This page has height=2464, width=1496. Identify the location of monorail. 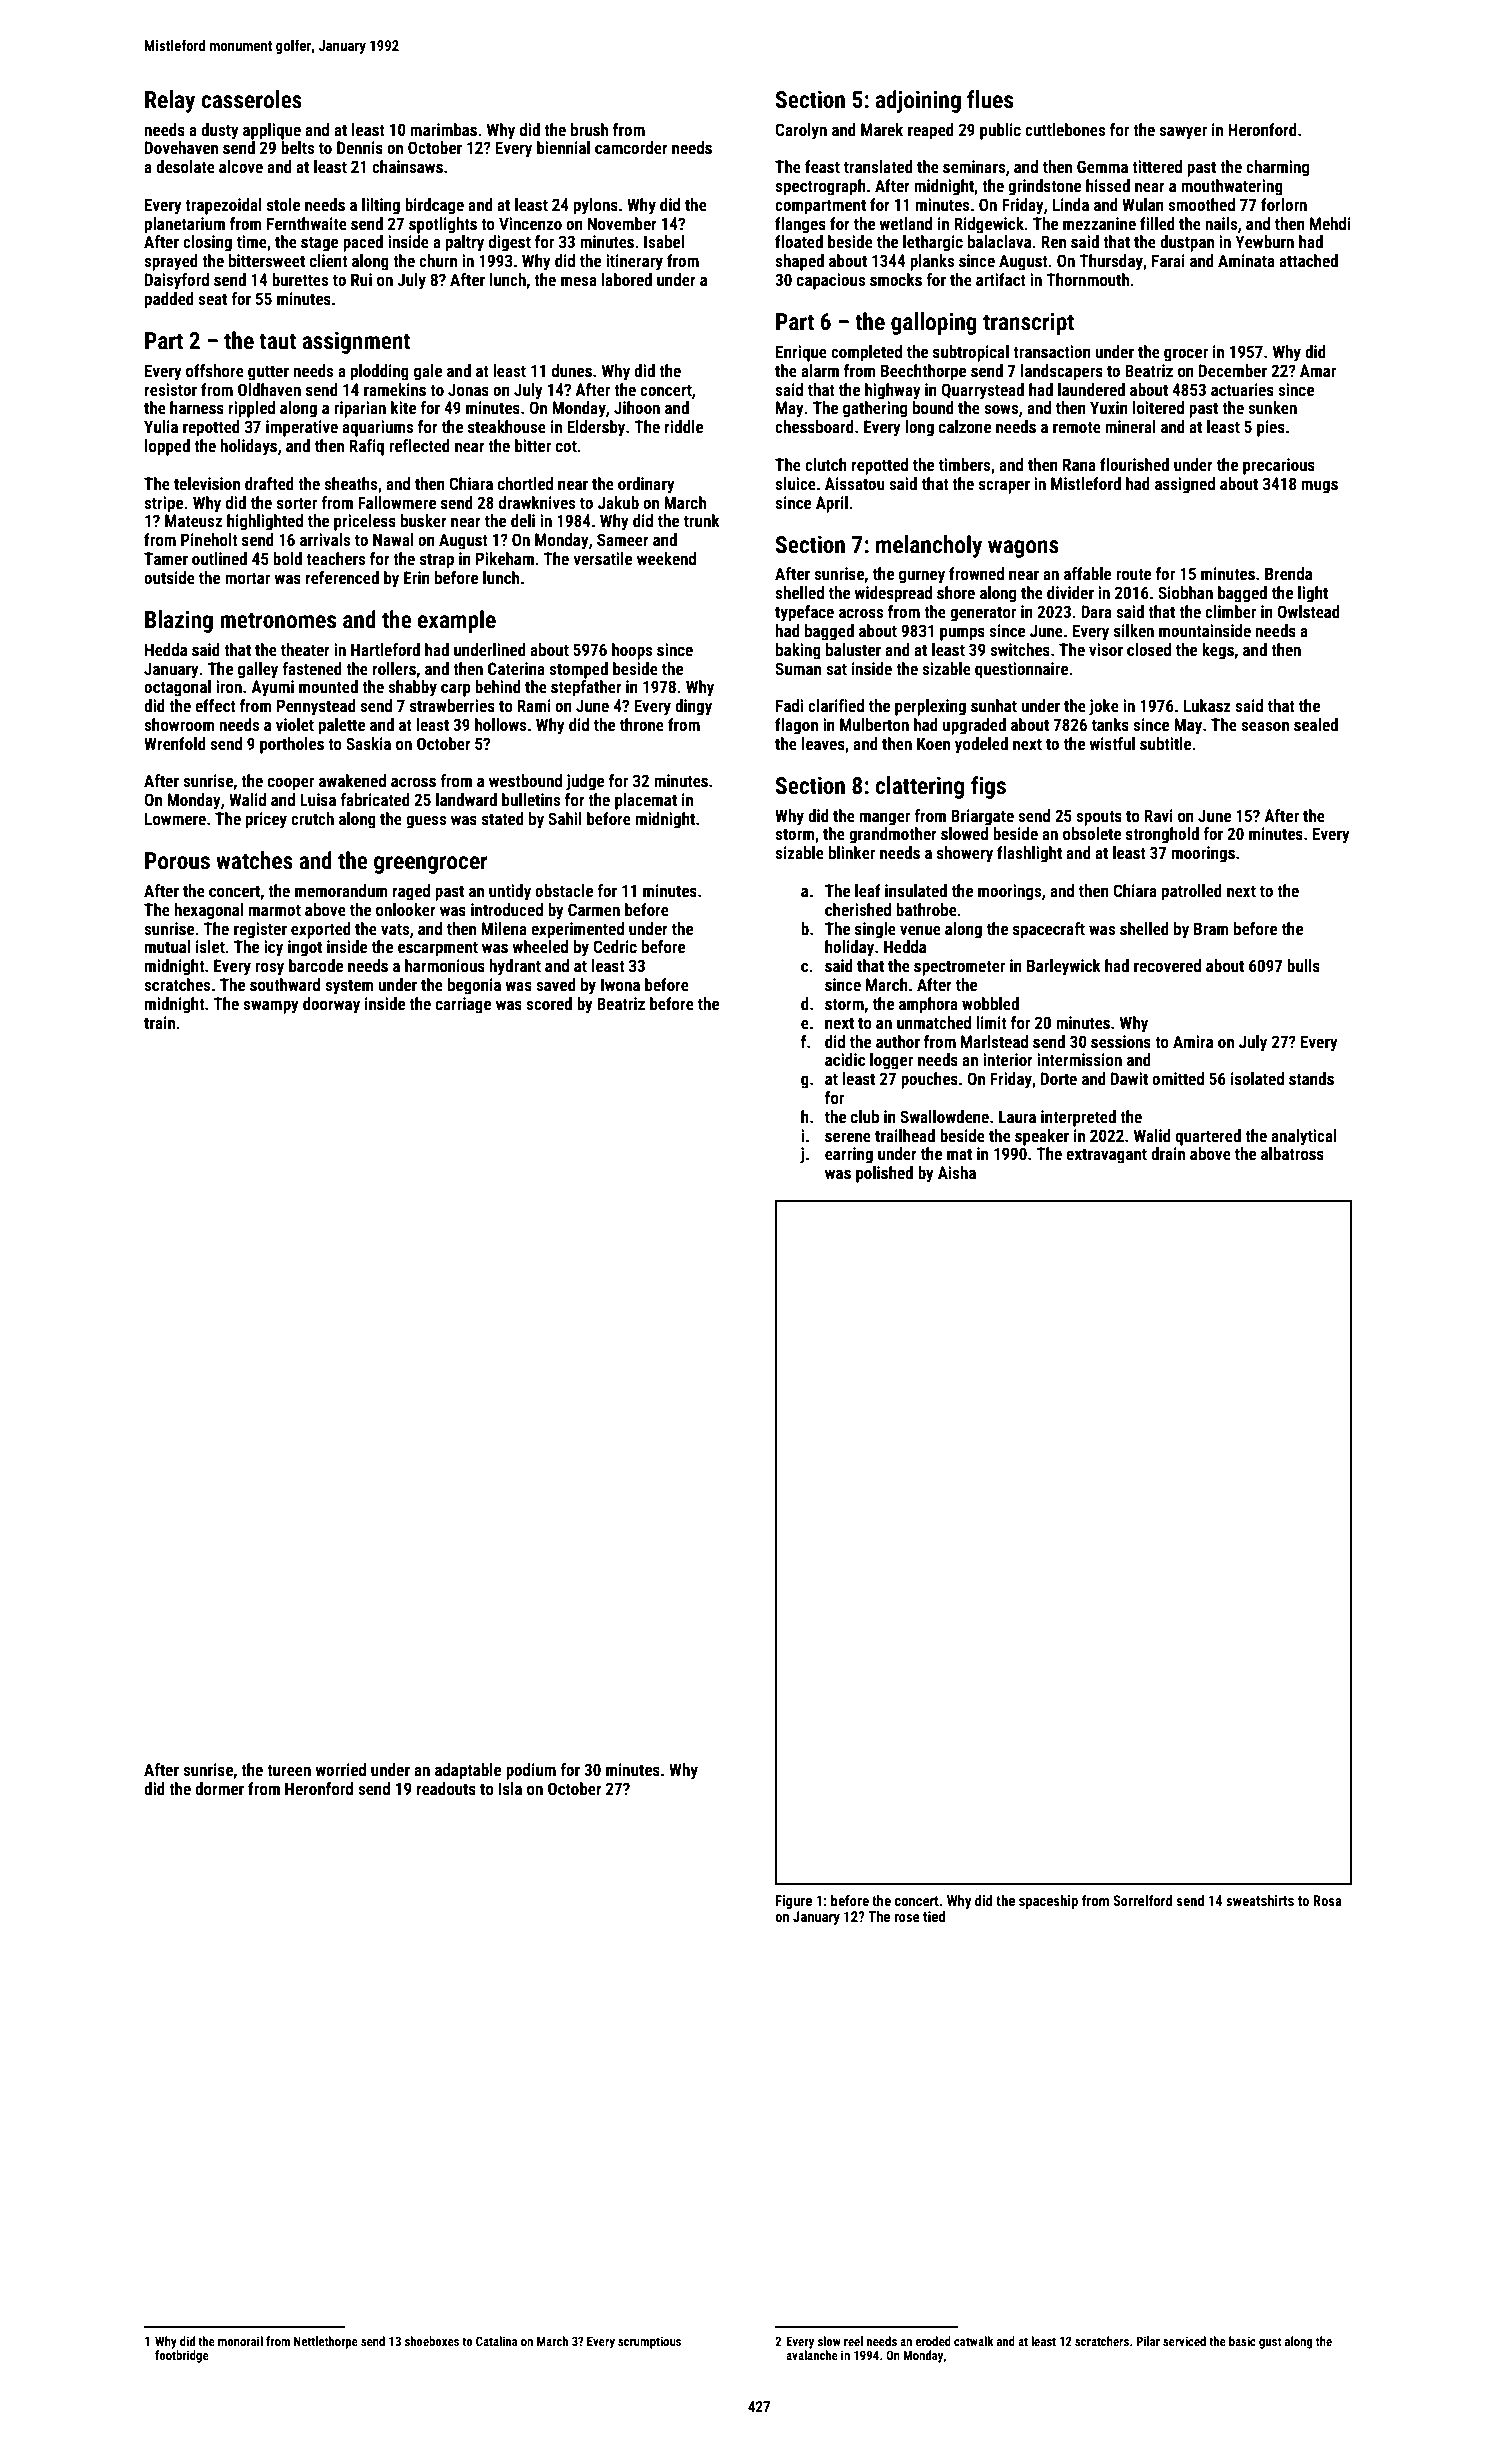
(240, 2341).
